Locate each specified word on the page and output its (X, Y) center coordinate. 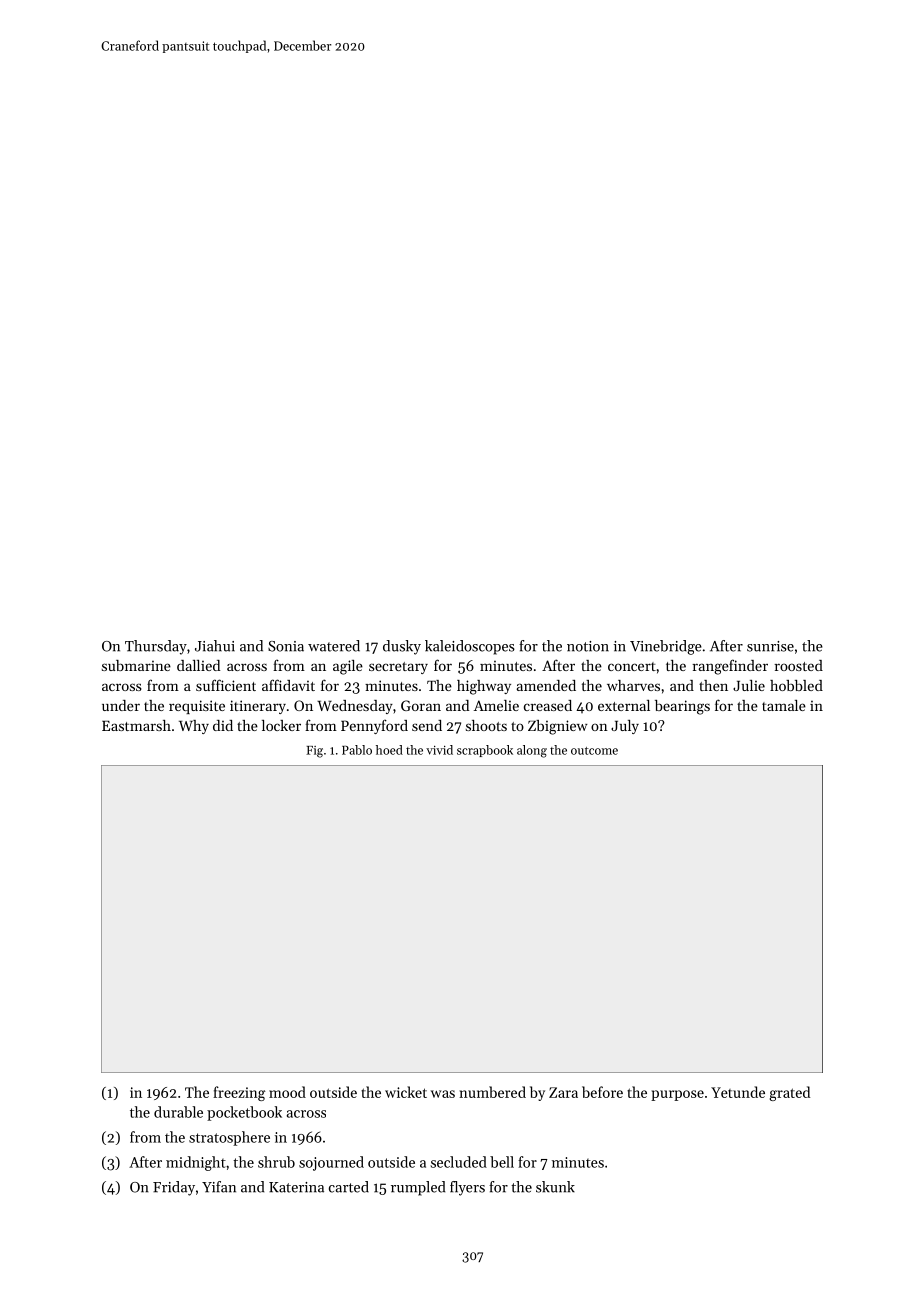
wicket (406, 1092)
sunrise (770, 646)
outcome (594, 751)
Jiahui (215, 646)
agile (348, 667)
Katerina (296, 1187)
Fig (314, 752)
